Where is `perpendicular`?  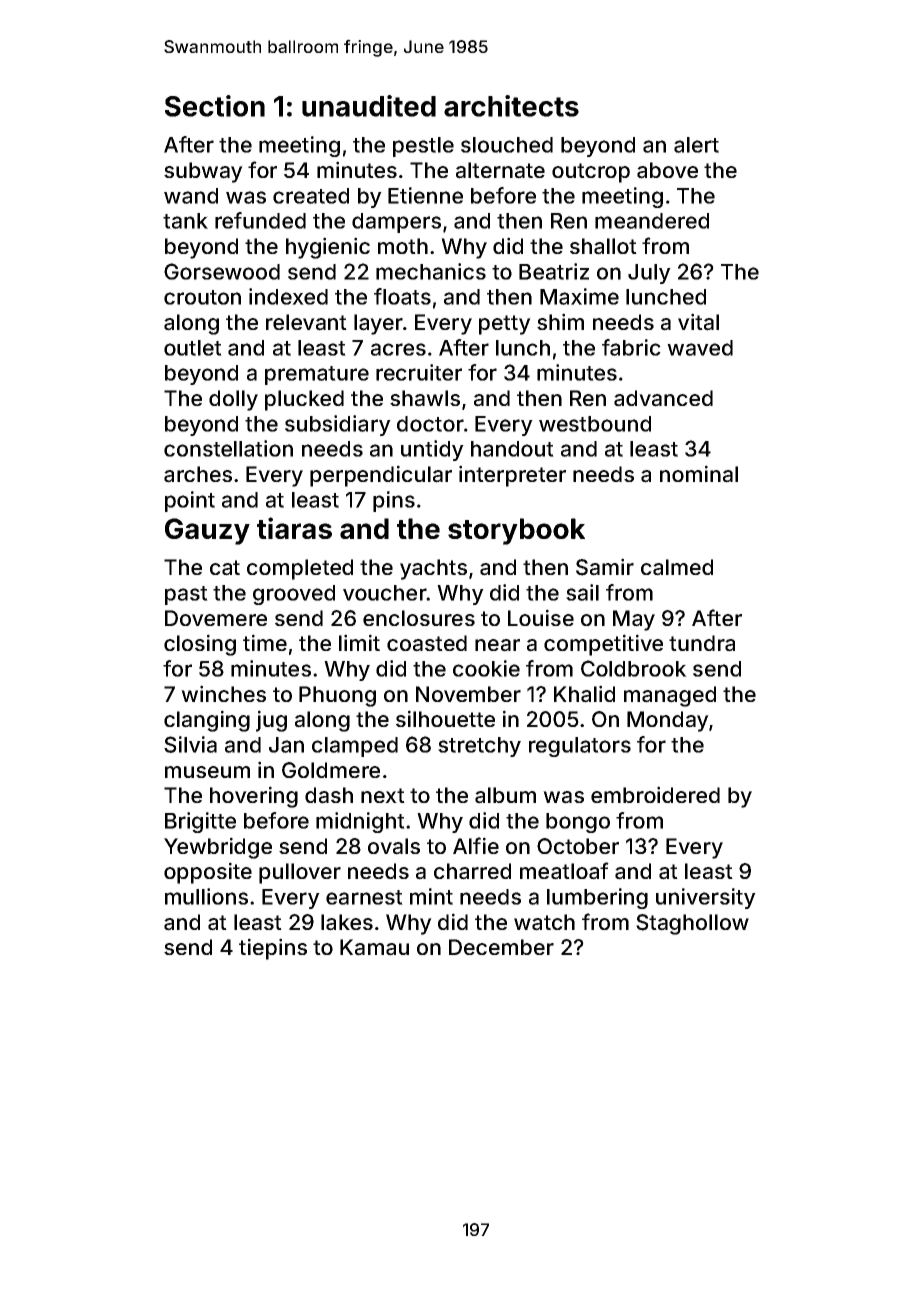 perpendicular is located at coordinates (381, 476).
